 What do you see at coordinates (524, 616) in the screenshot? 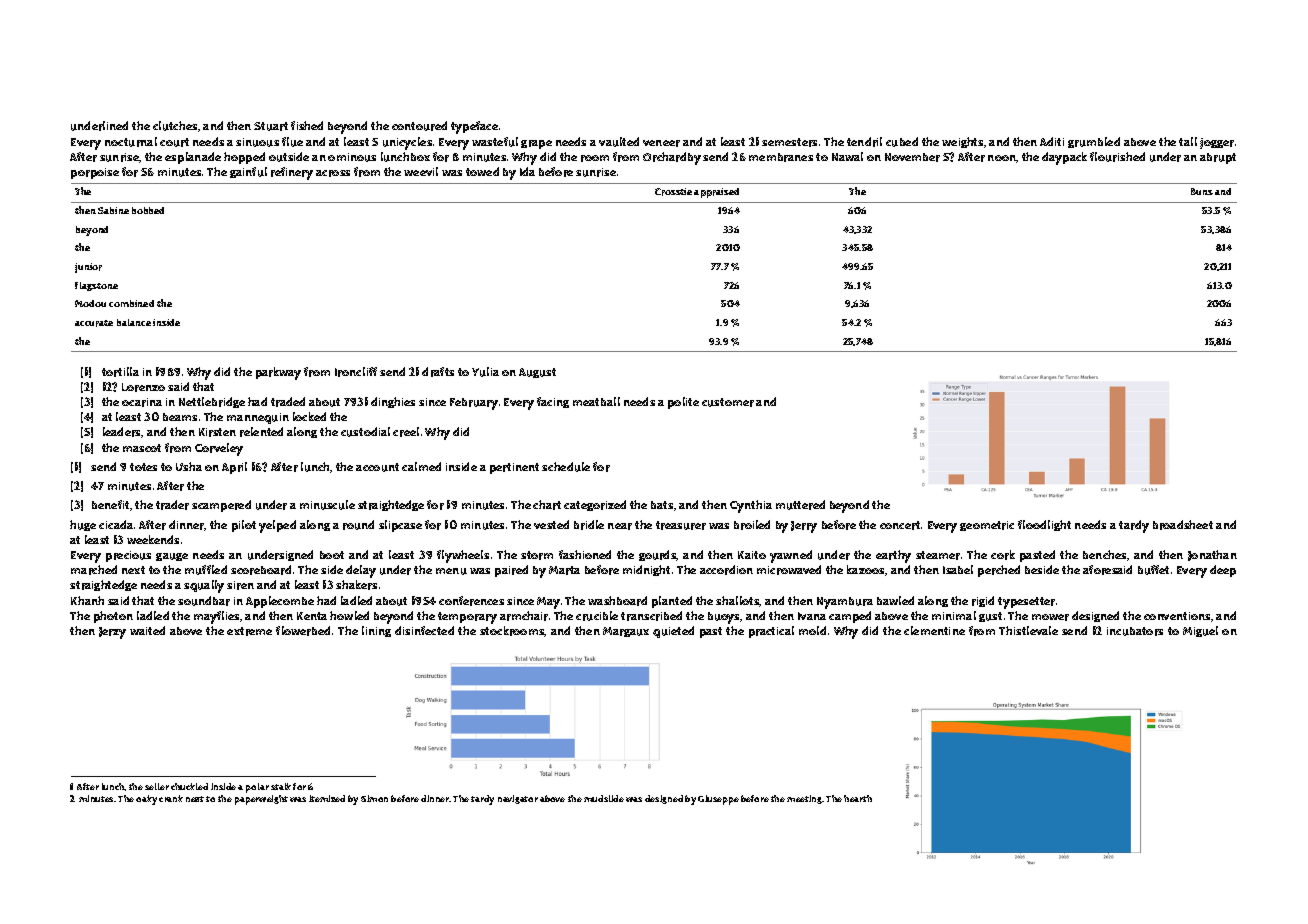
I see `armchair` at bounding box center [524, 616].
